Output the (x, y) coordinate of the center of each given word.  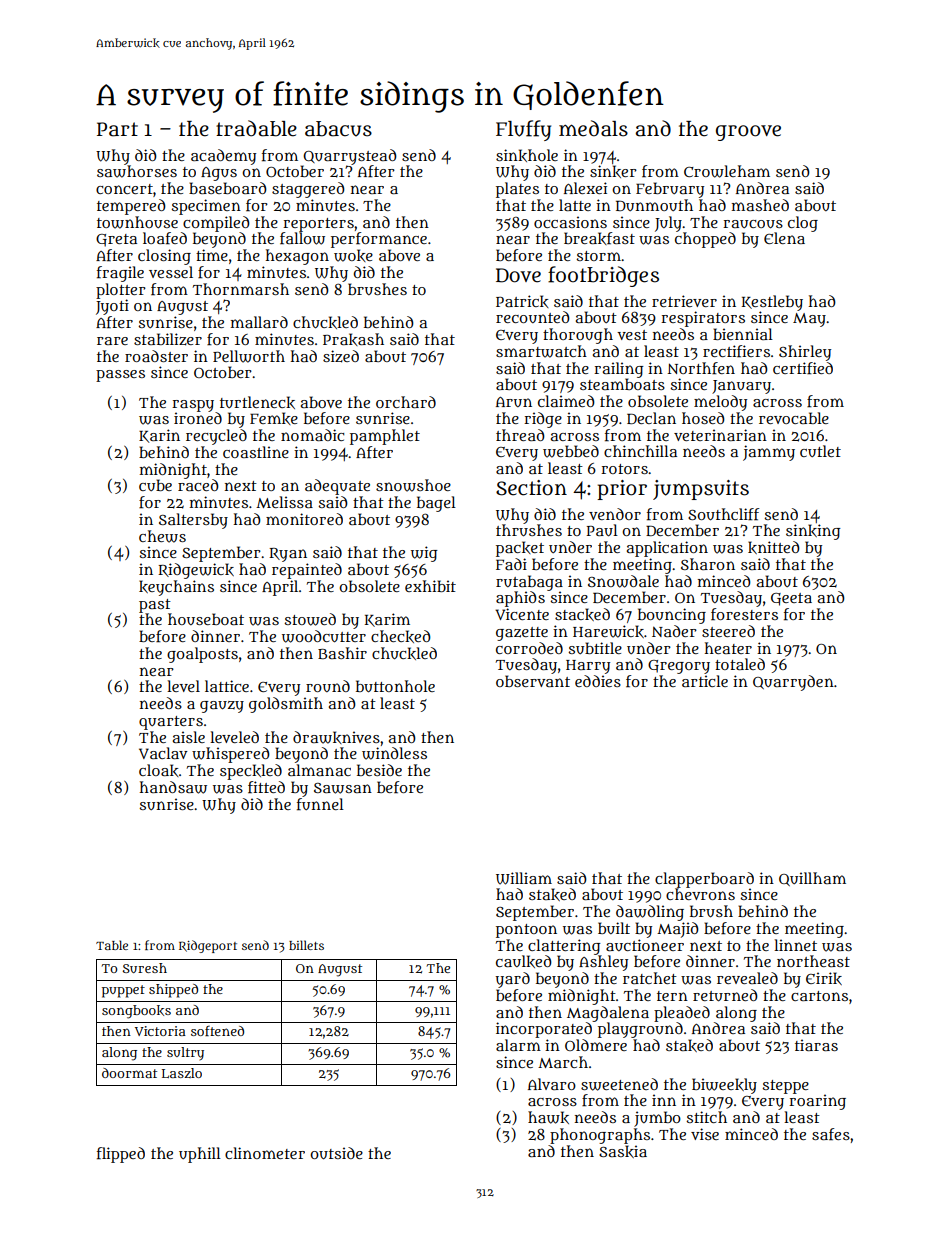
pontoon (526, 931)
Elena (784, 238)
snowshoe (413, 485)
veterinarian (720, 435)
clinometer (265, 1153)
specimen (206, 207)
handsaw (173, 787)
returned (725, 995)
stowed (310, 619)
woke (353, 255)
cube (155, 485)
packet (520, 549)
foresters (744, 614)
